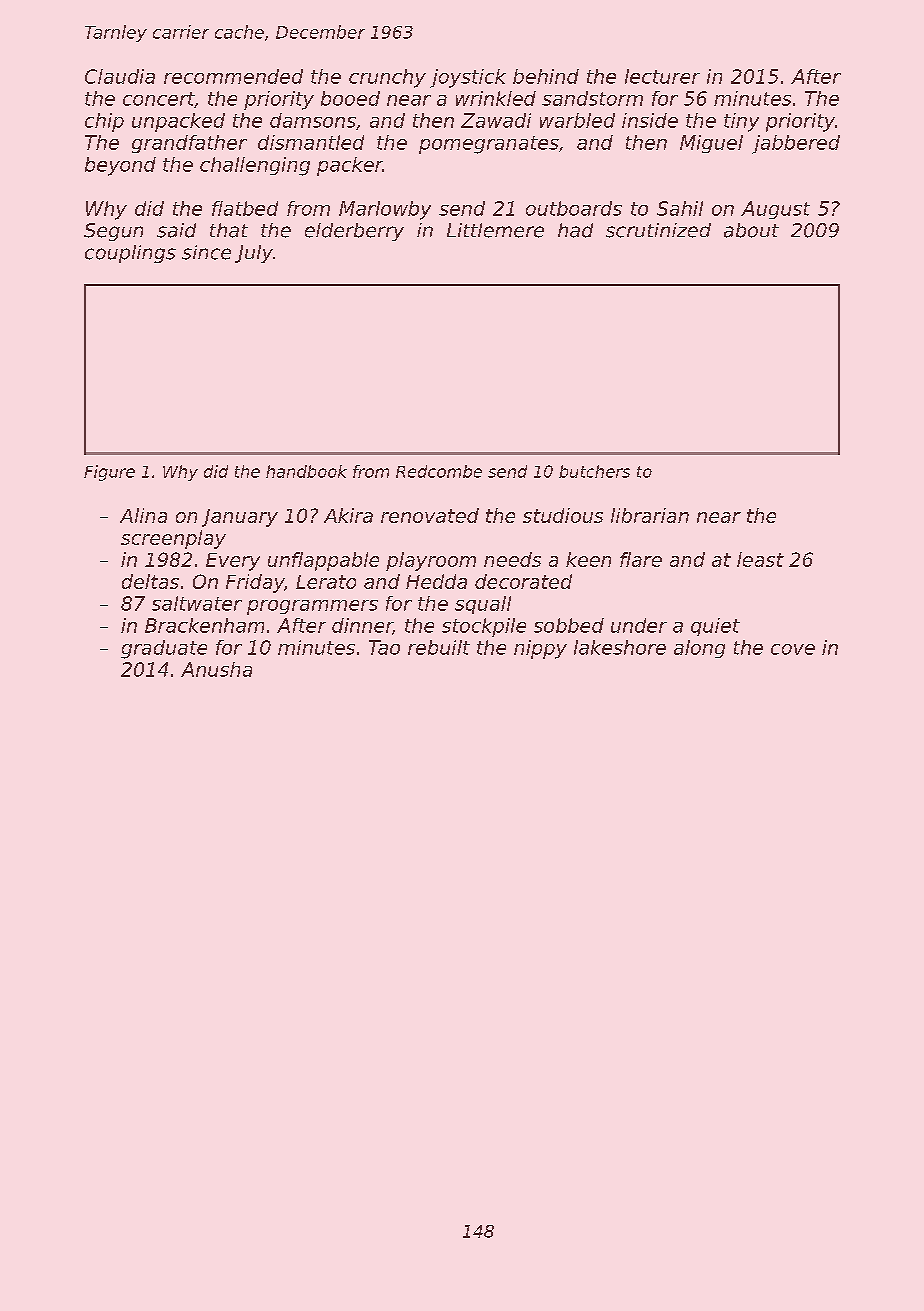 This document has width=924, height=1311. What do you see at coordinates (159, 100) in the document?
I see `concert` at bounding box center [159, 100].
